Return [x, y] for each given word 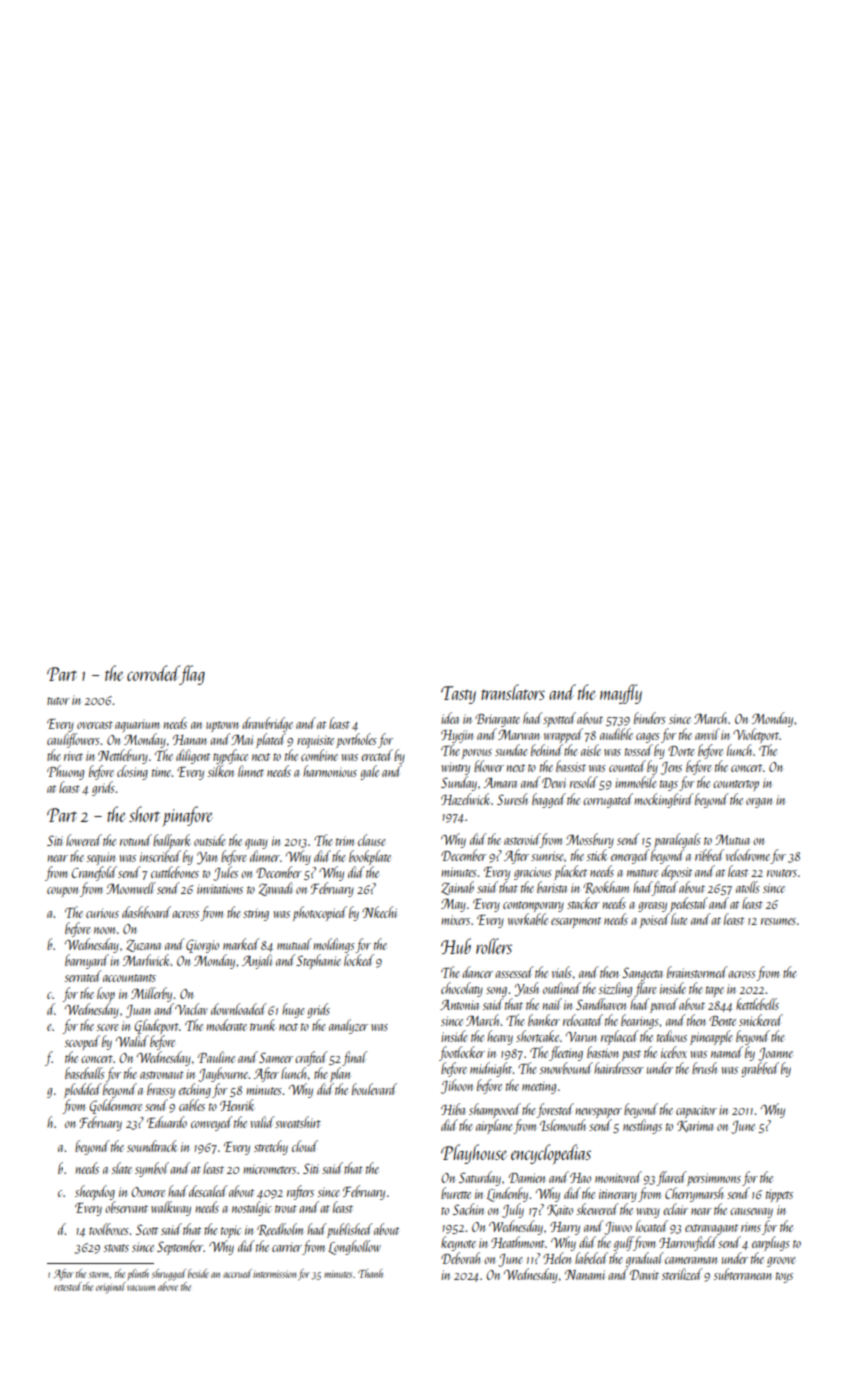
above [168, 1286]
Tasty [458, 695]
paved [664, 1005]
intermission [274, 1274]
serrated [83, 976]
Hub [456, 946]
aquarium [137, 725]
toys [784, 1277]
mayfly [621, 694]
